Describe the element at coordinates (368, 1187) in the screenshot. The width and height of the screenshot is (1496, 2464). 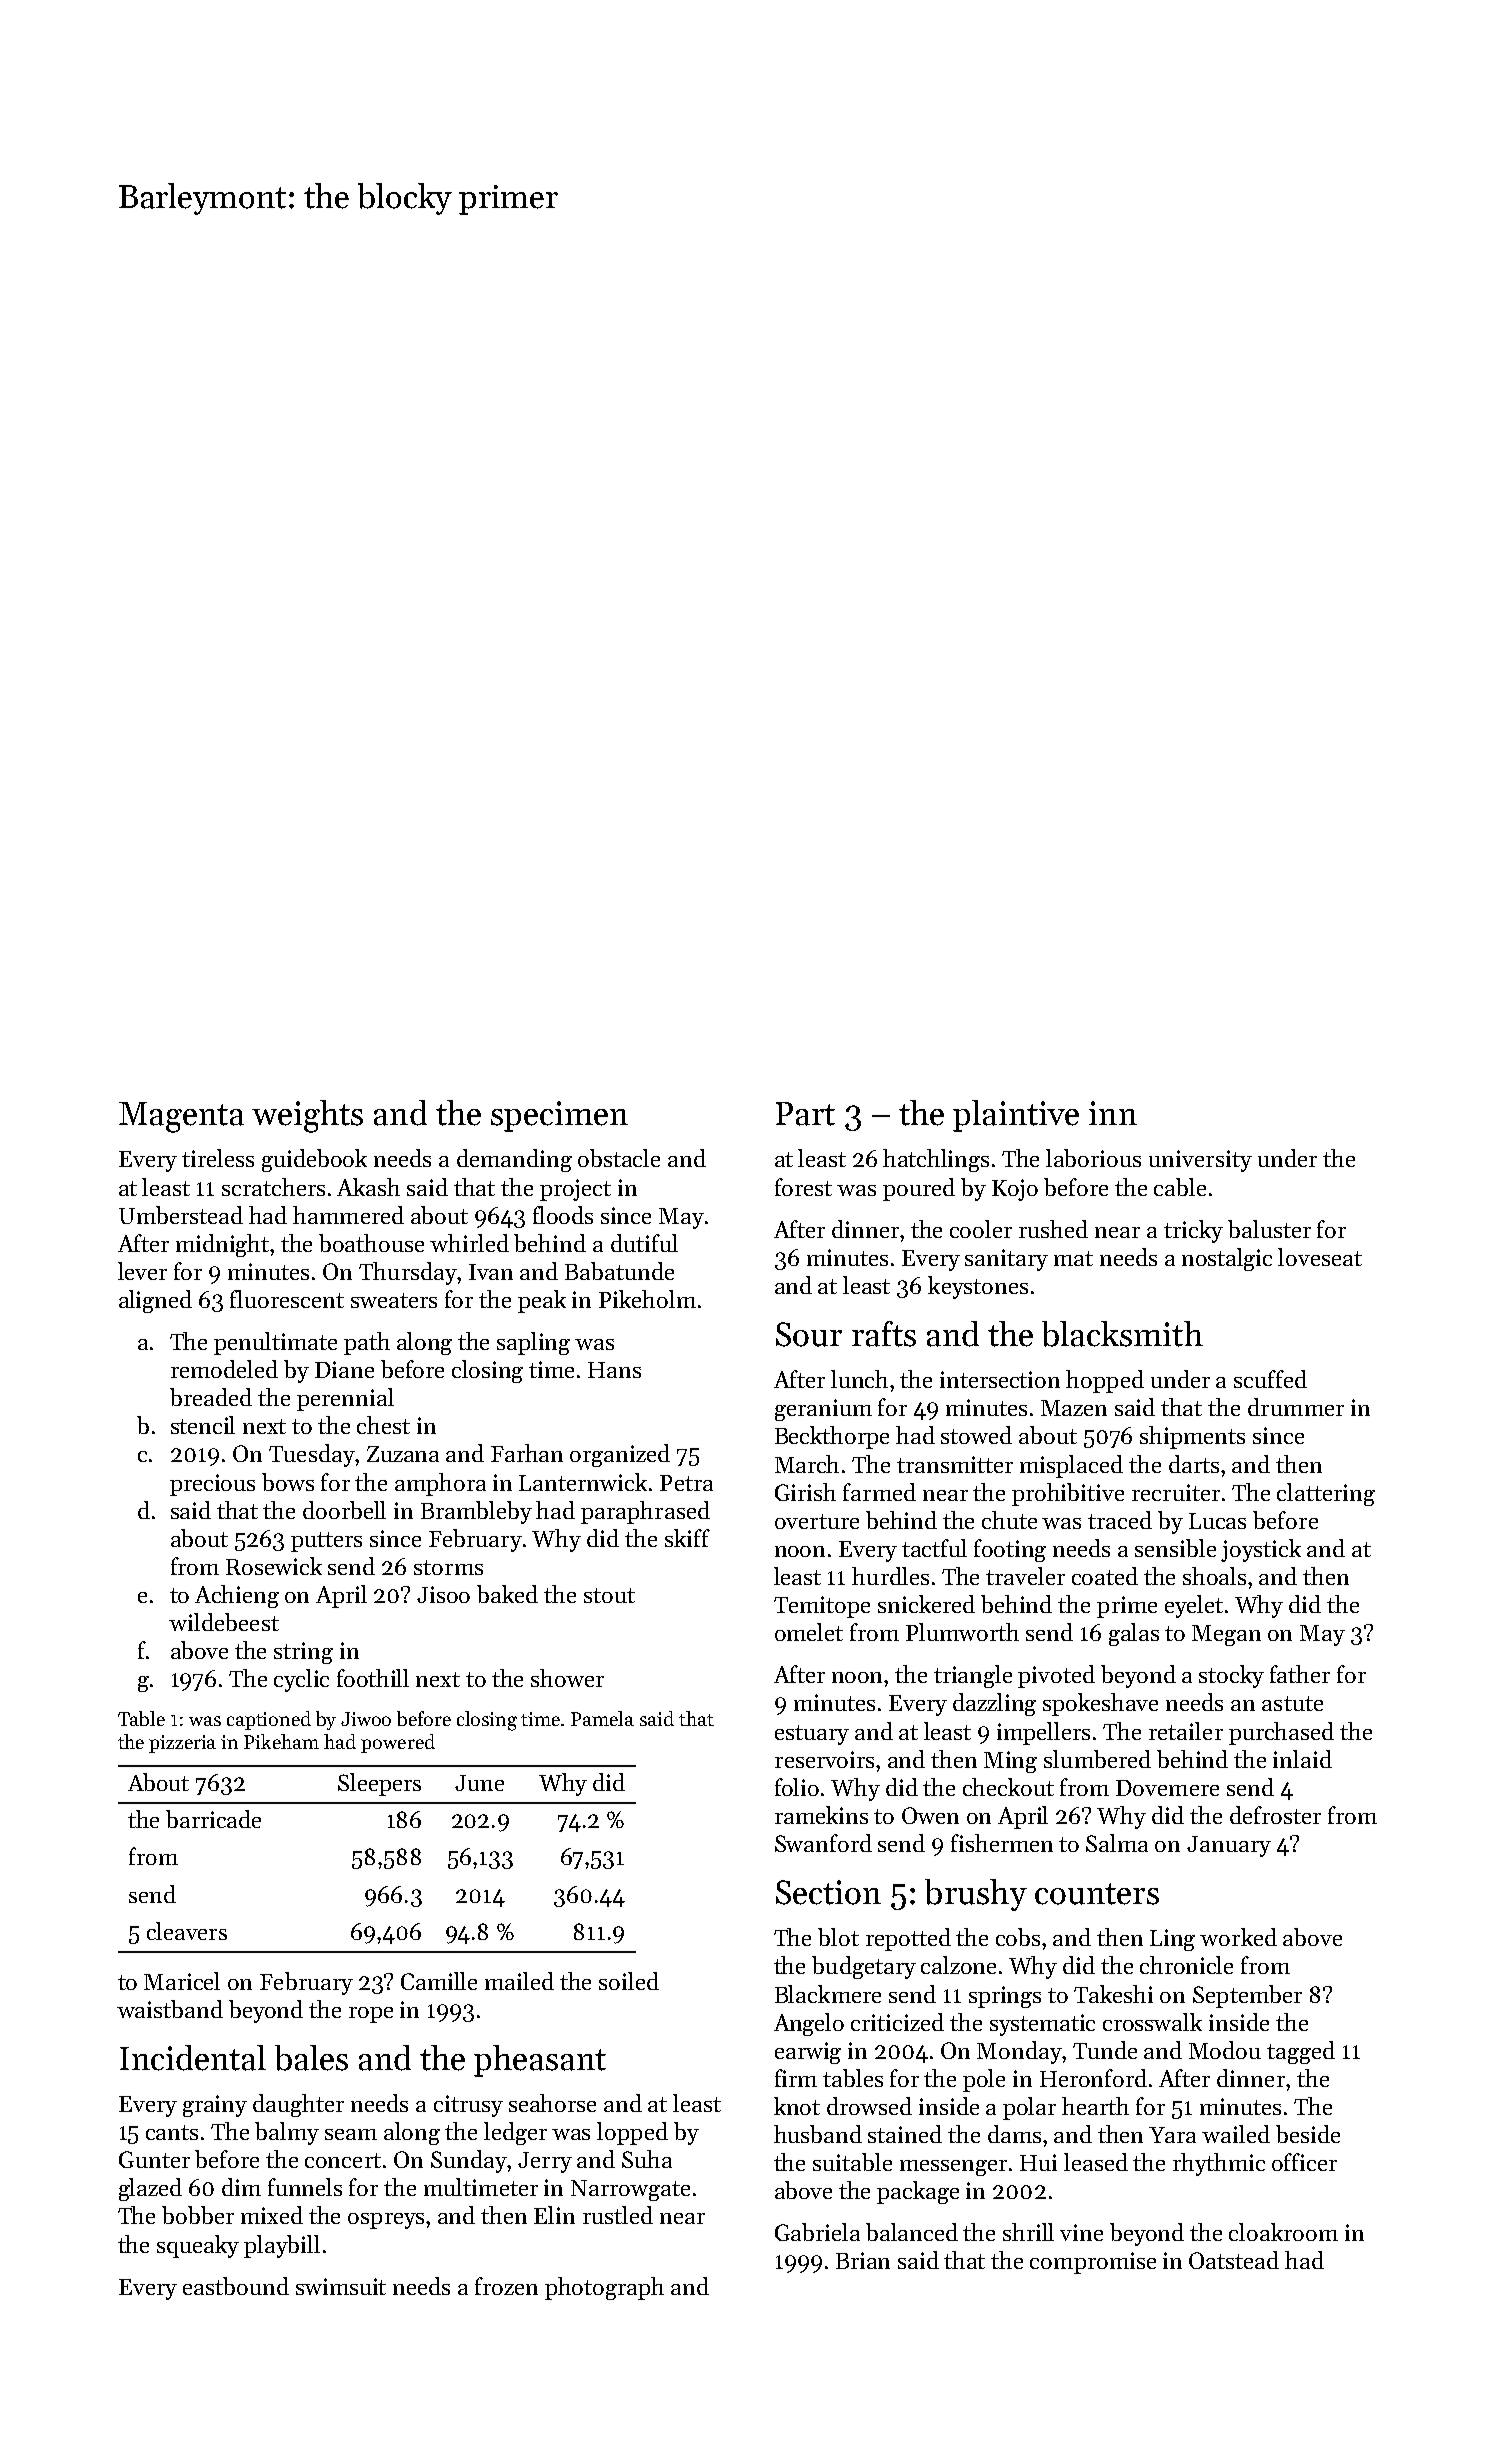
I see `Akash` at that location.
